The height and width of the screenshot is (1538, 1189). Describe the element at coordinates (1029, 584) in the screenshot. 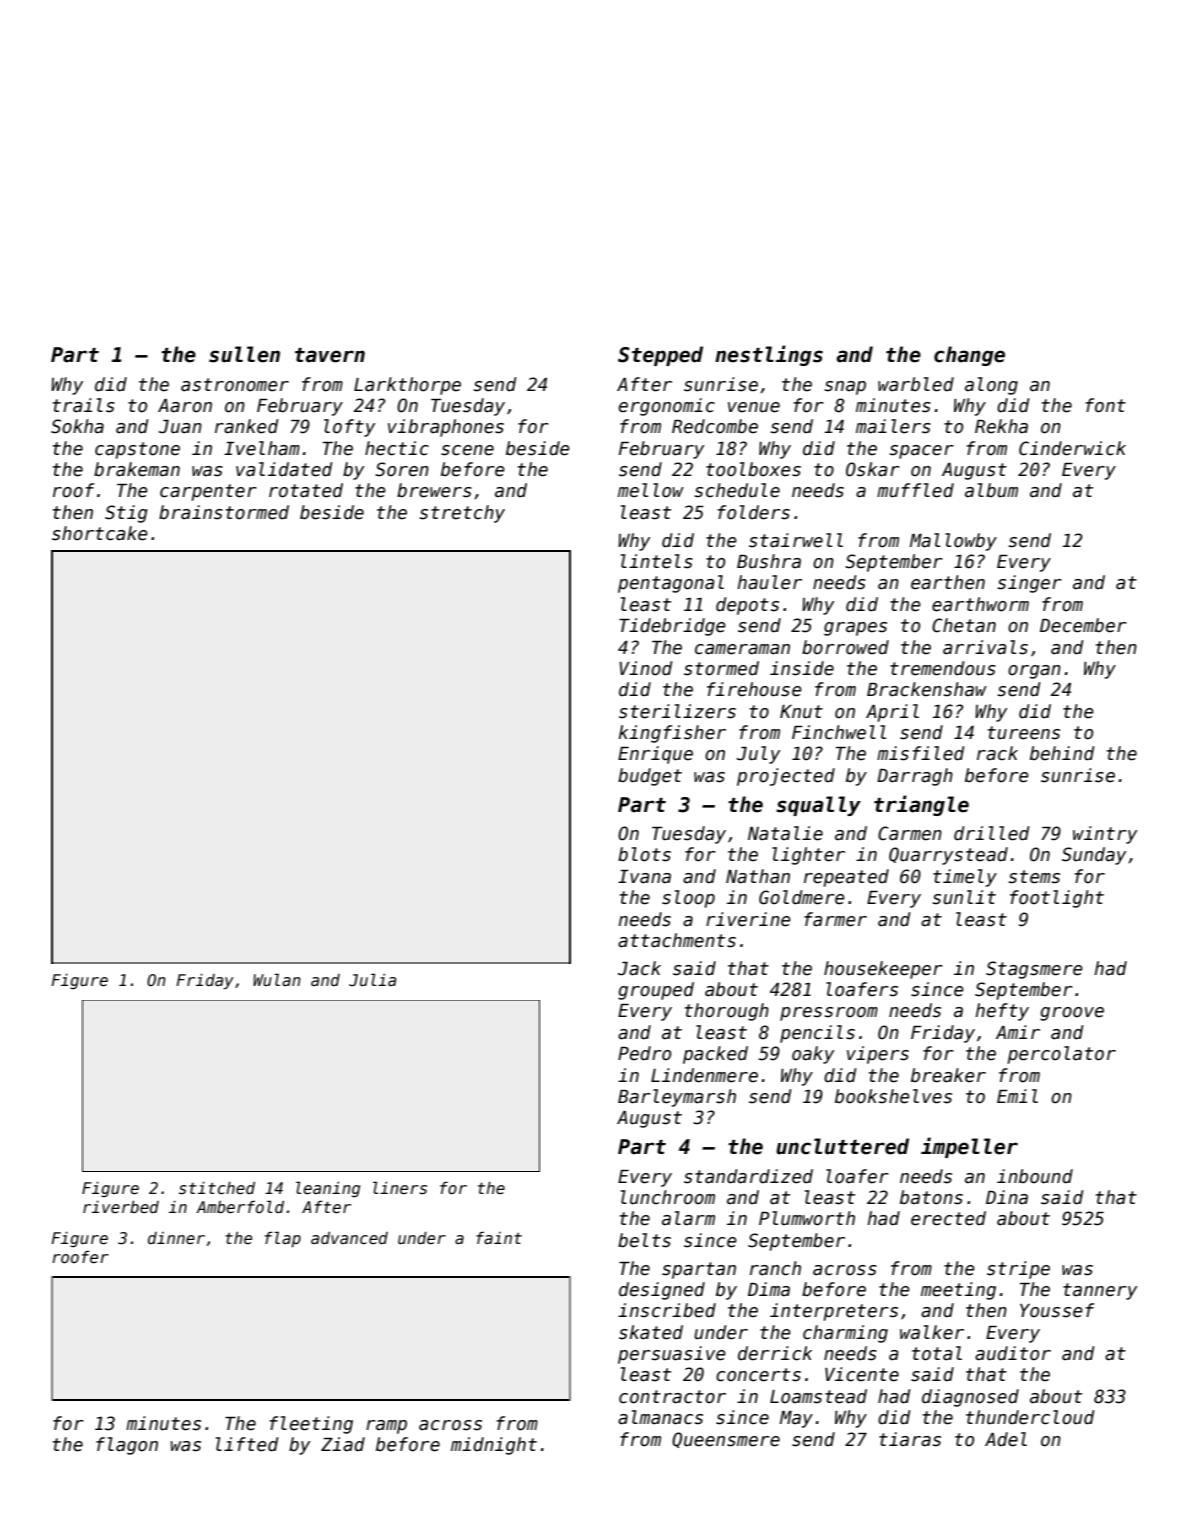

I see `singer` at that location.
